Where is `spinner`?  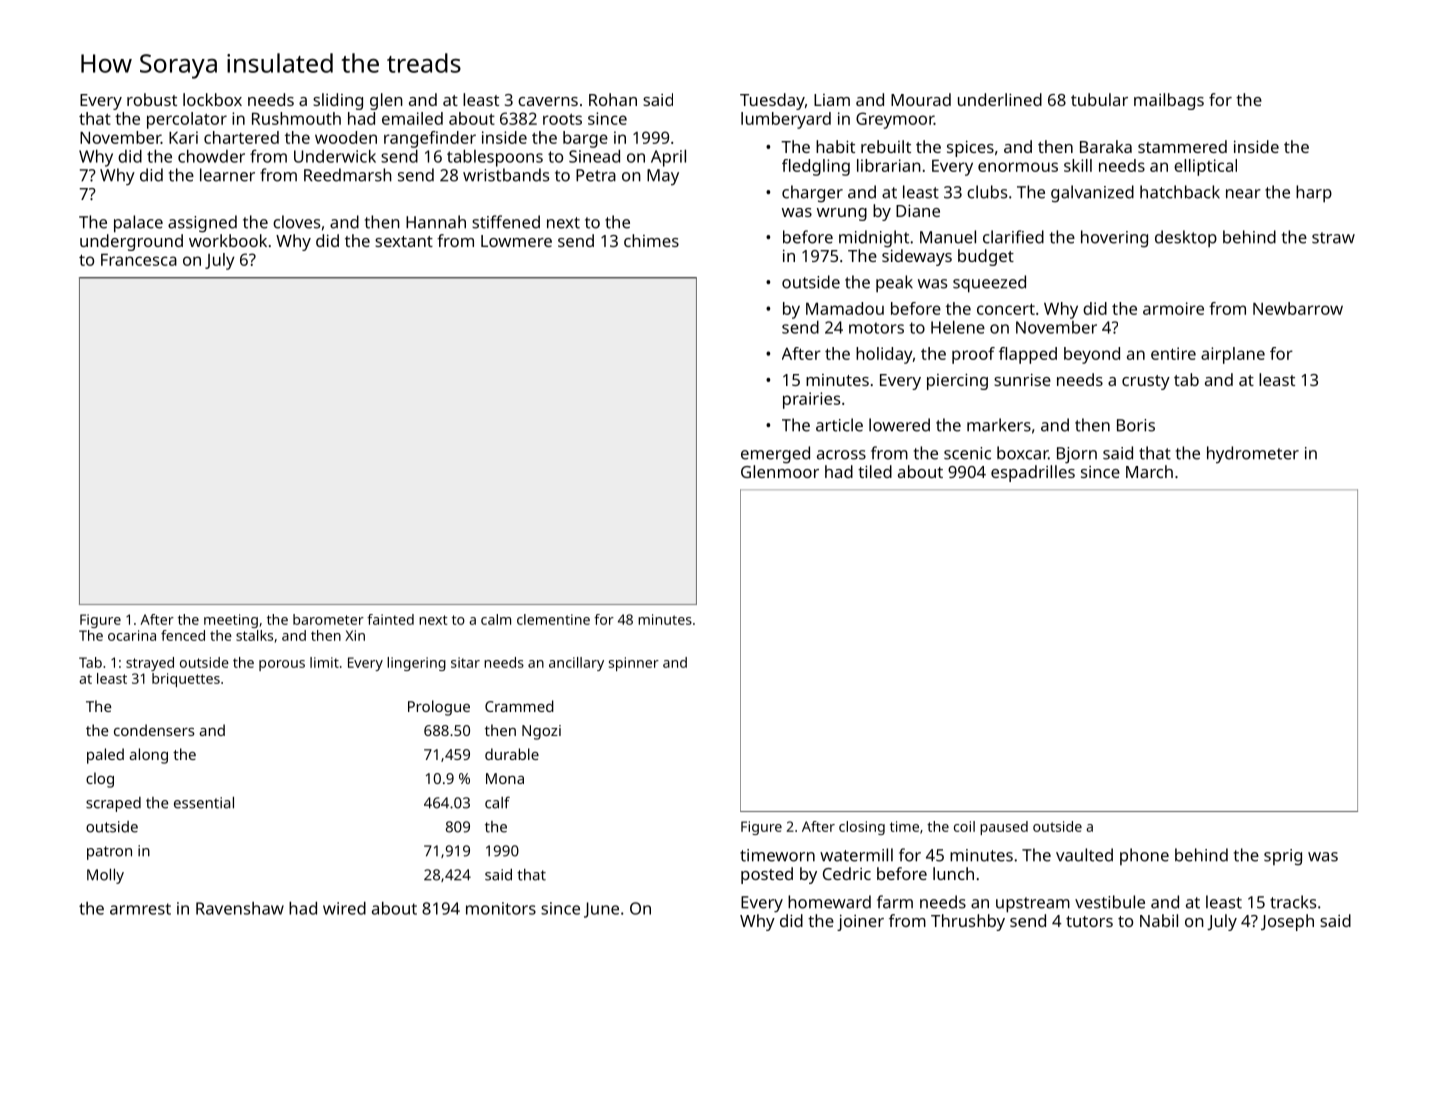
spinner is located at coordinates (634, 664).
